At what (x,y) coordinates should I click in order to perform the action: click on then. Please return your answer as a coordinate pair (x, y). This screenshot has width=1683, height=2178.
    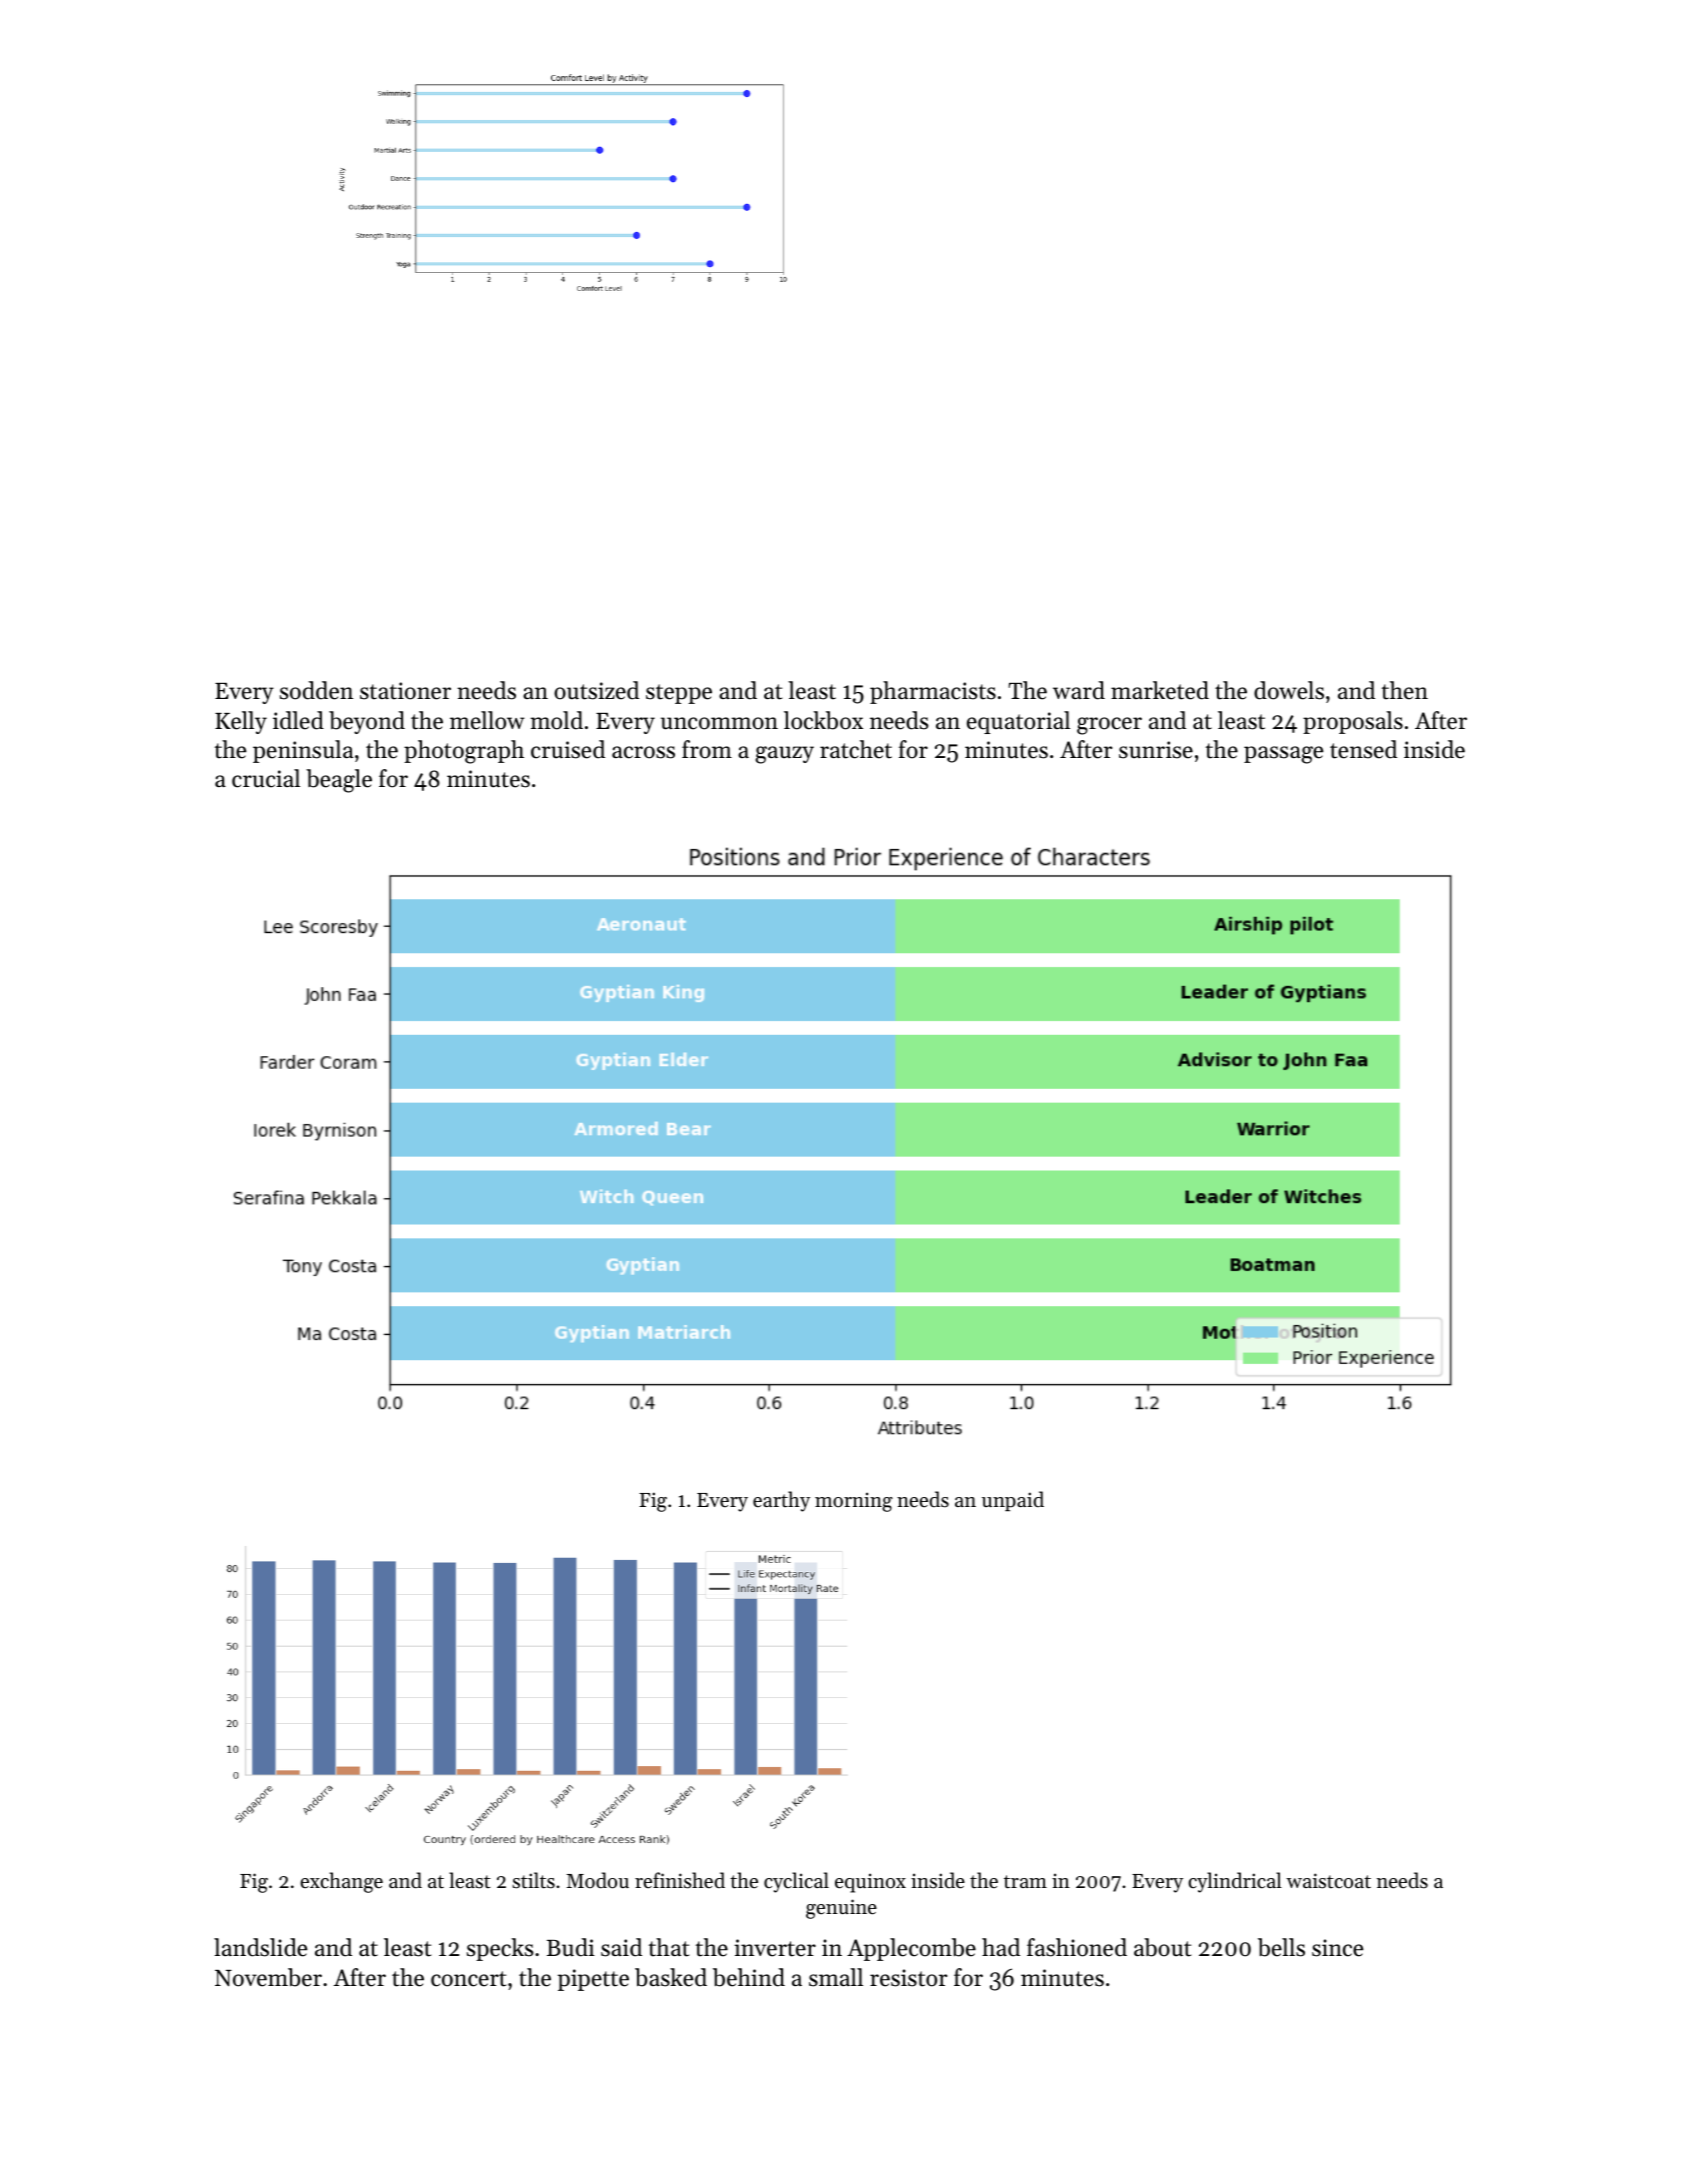
    Looking at the image, I should click on (1405, 690).
